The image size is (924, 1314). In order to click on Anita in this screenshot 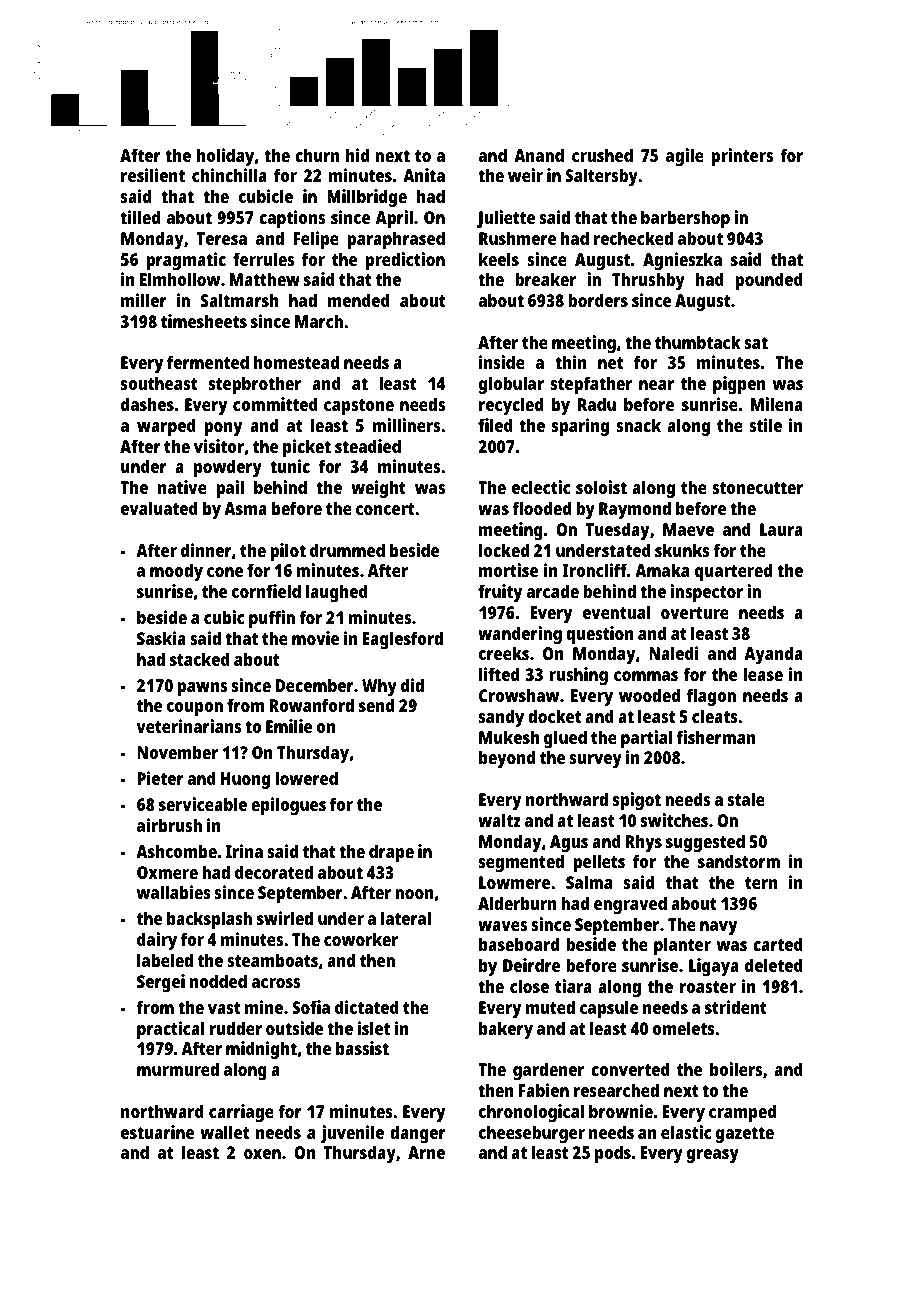, I will do `click(424, 175)`.
